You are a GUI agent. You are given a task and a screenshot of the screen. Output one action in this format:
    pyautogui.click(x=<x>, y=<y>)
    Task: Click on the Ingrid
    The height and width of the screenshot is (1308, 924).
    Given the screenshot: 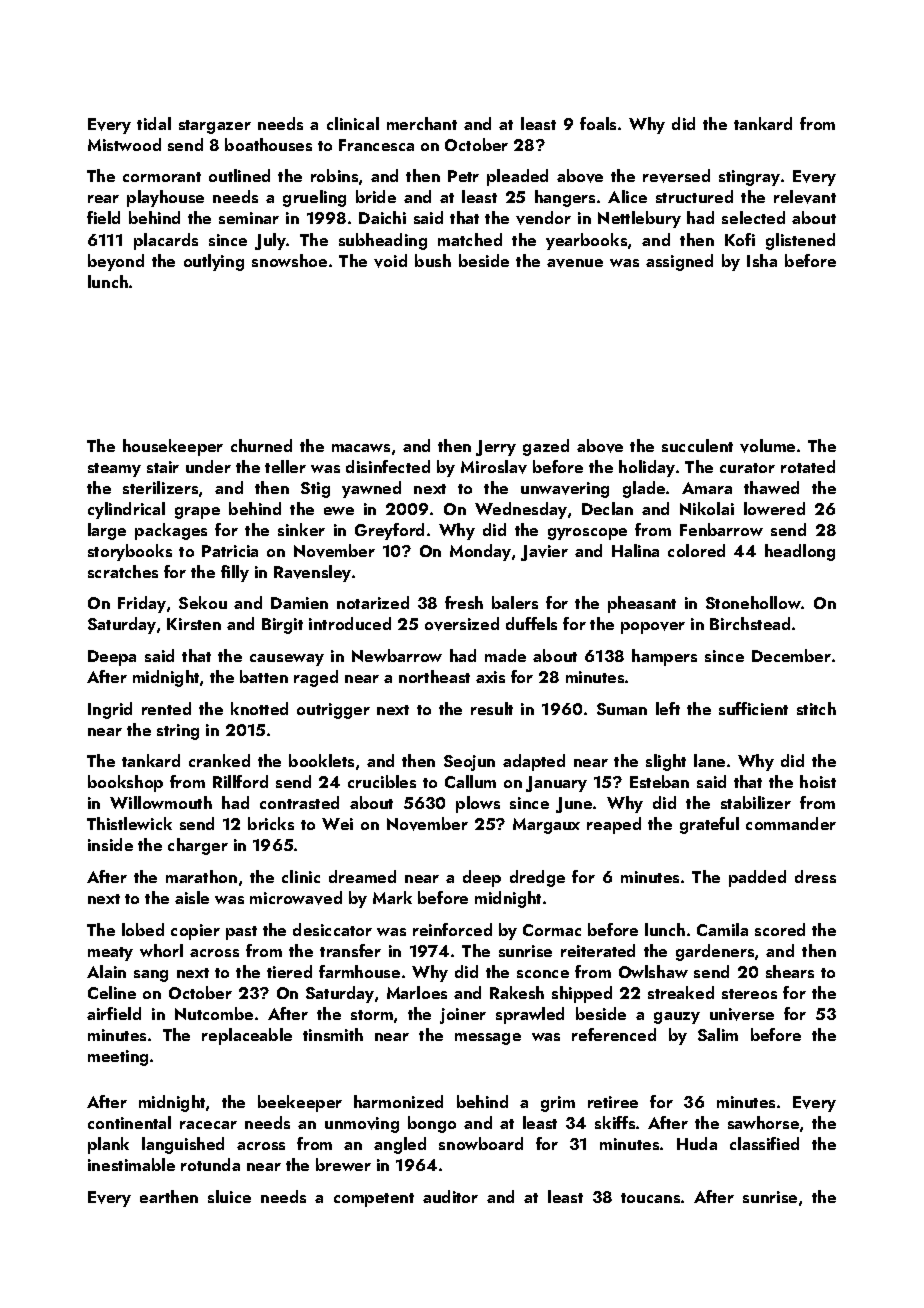 What is the action you would take?
    pyautogui.click(x=110, y=710)
